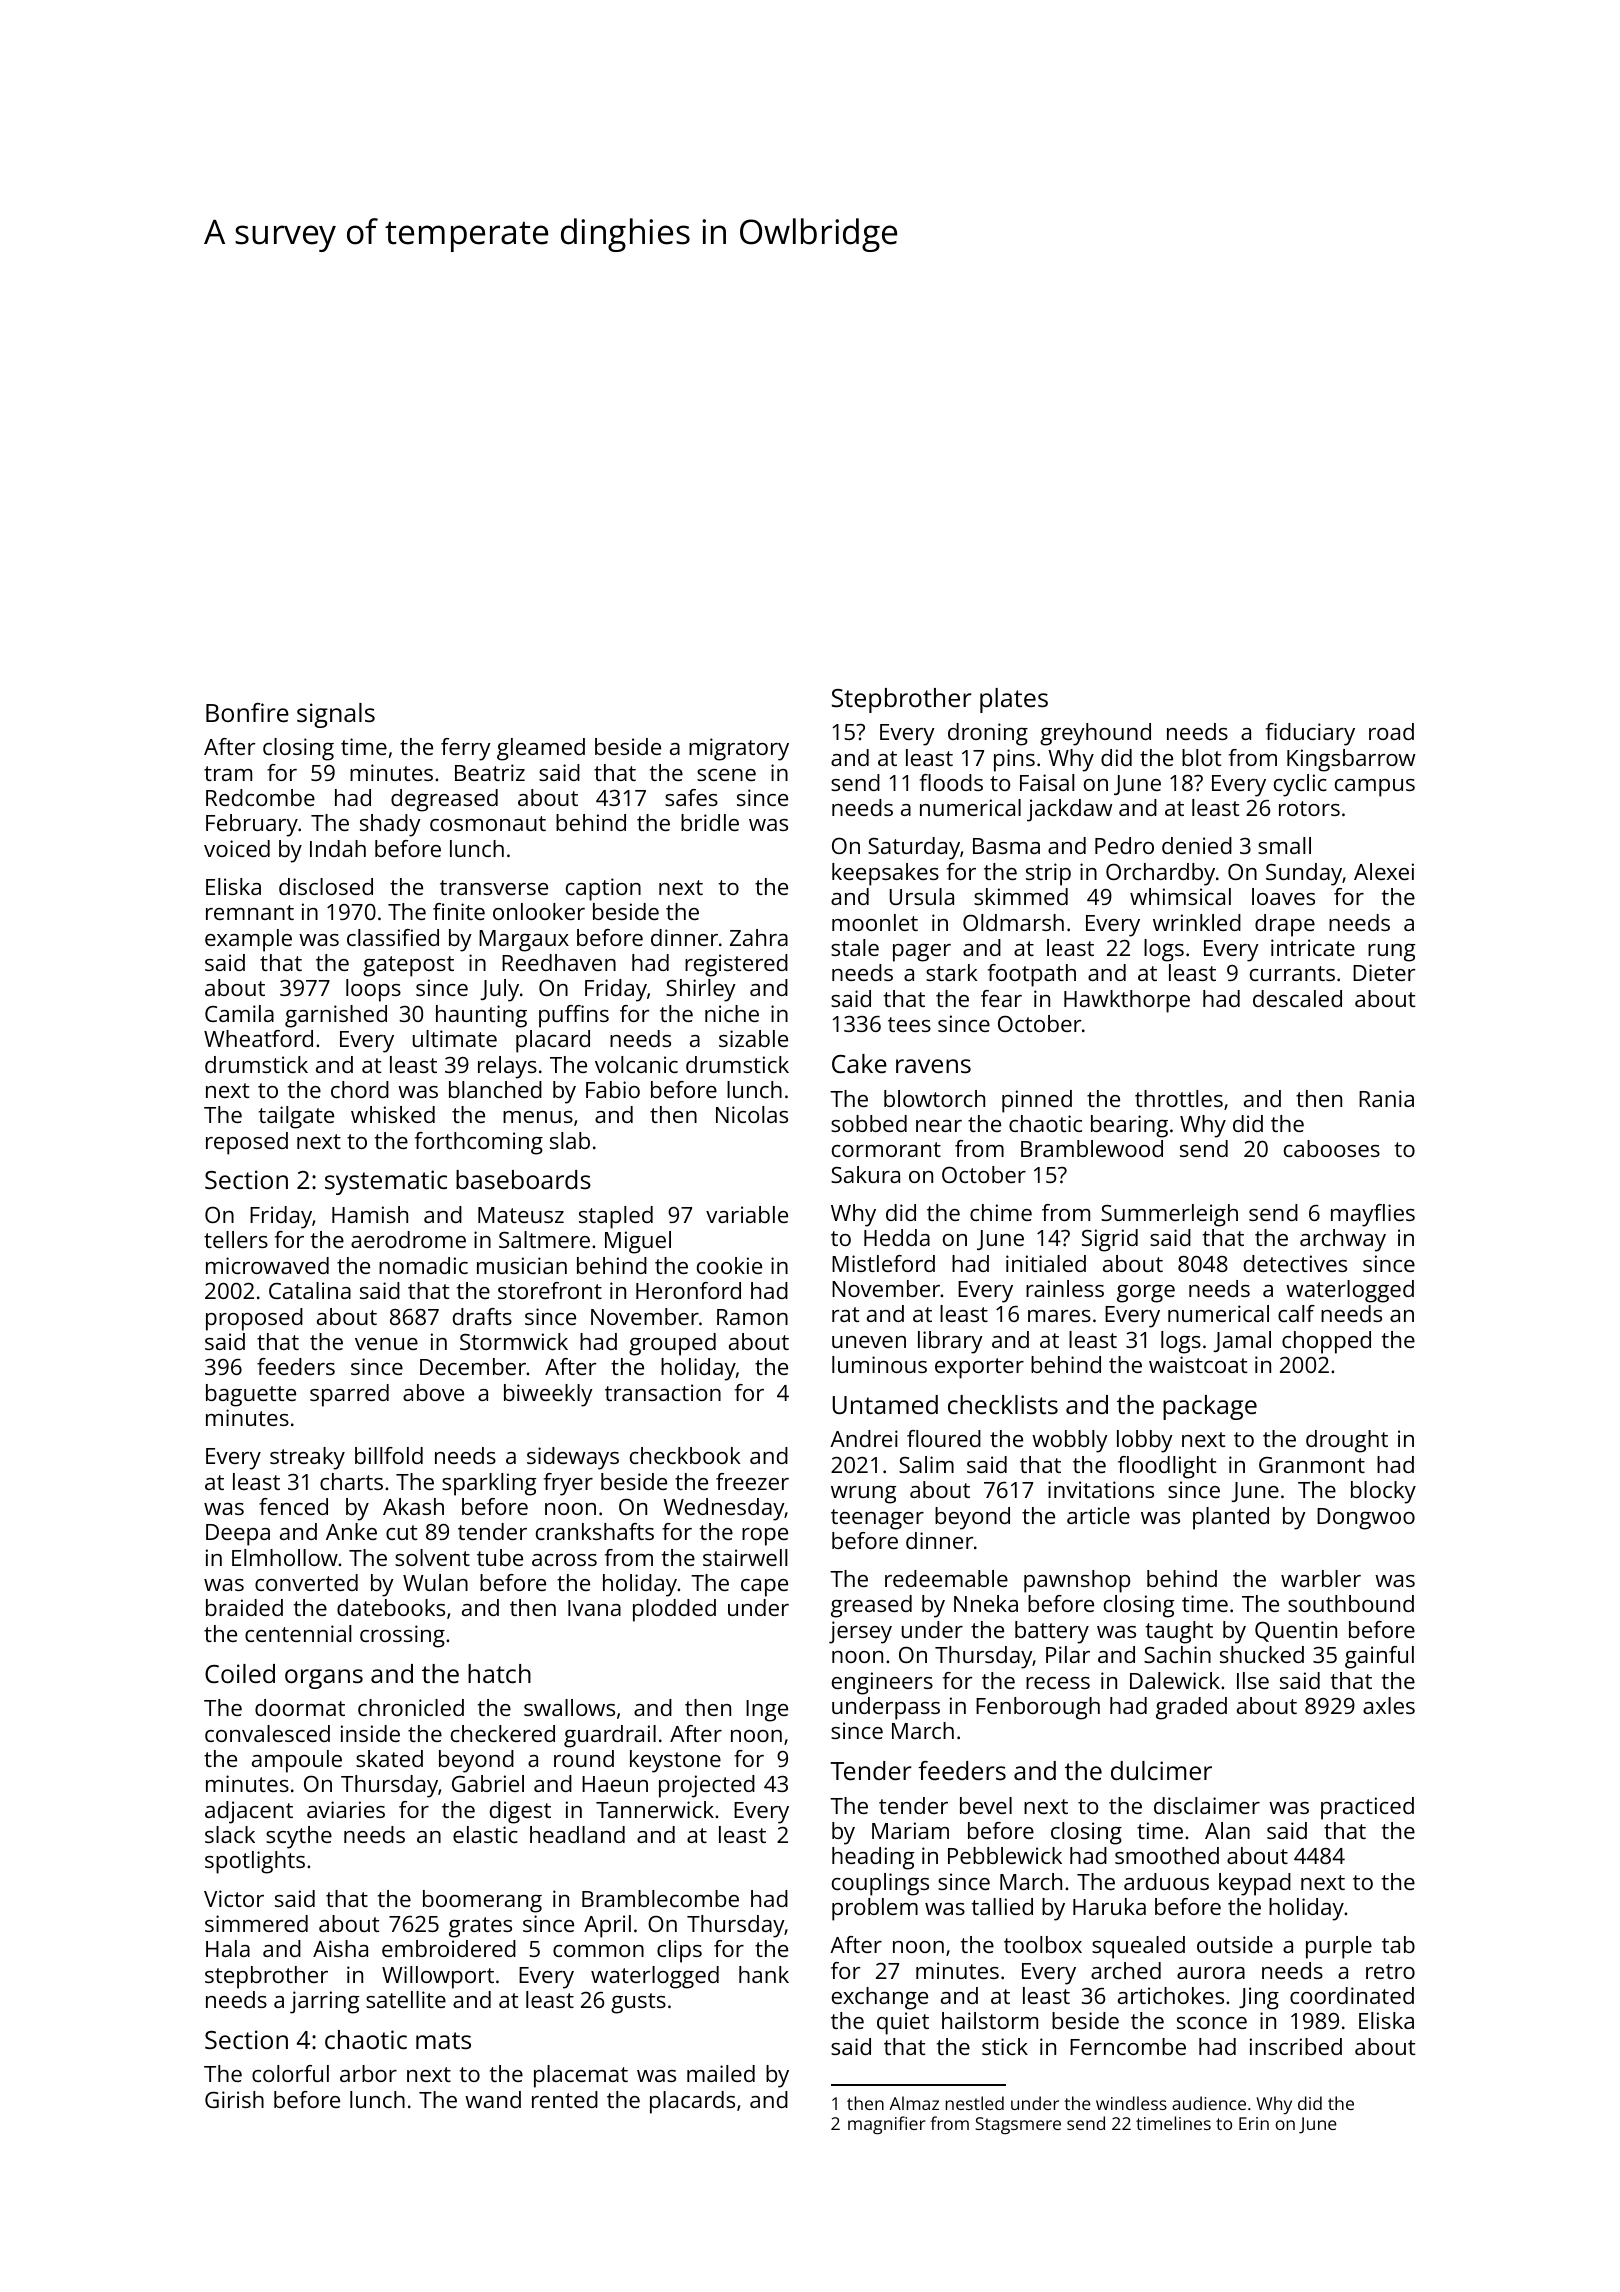 This screenshot has height=2292, width=1620. I want to click on bridle, so click(710, 822).
